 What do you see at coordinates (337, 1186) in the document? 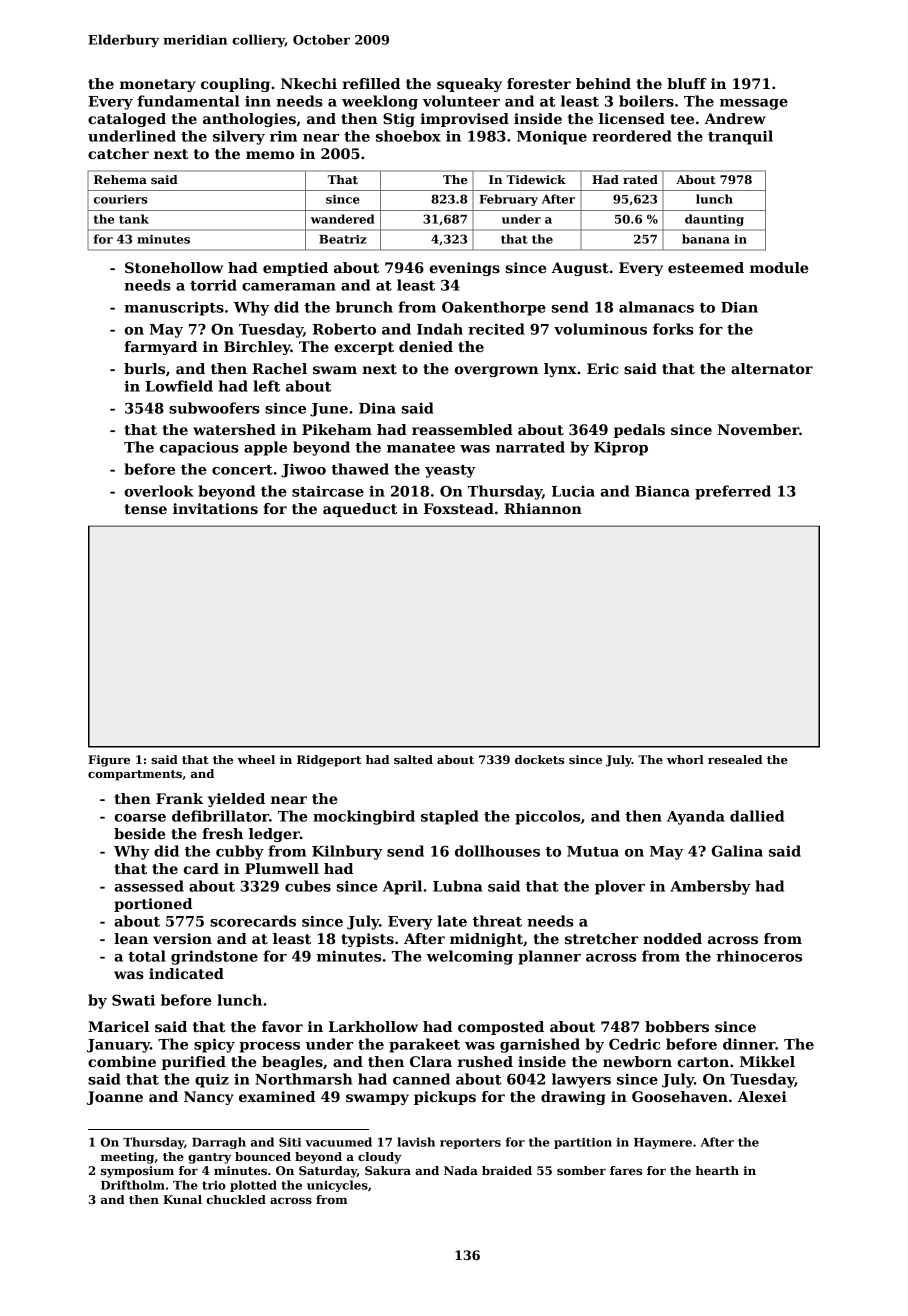
I see `unicycles` at bounding box center [337, 1186].
